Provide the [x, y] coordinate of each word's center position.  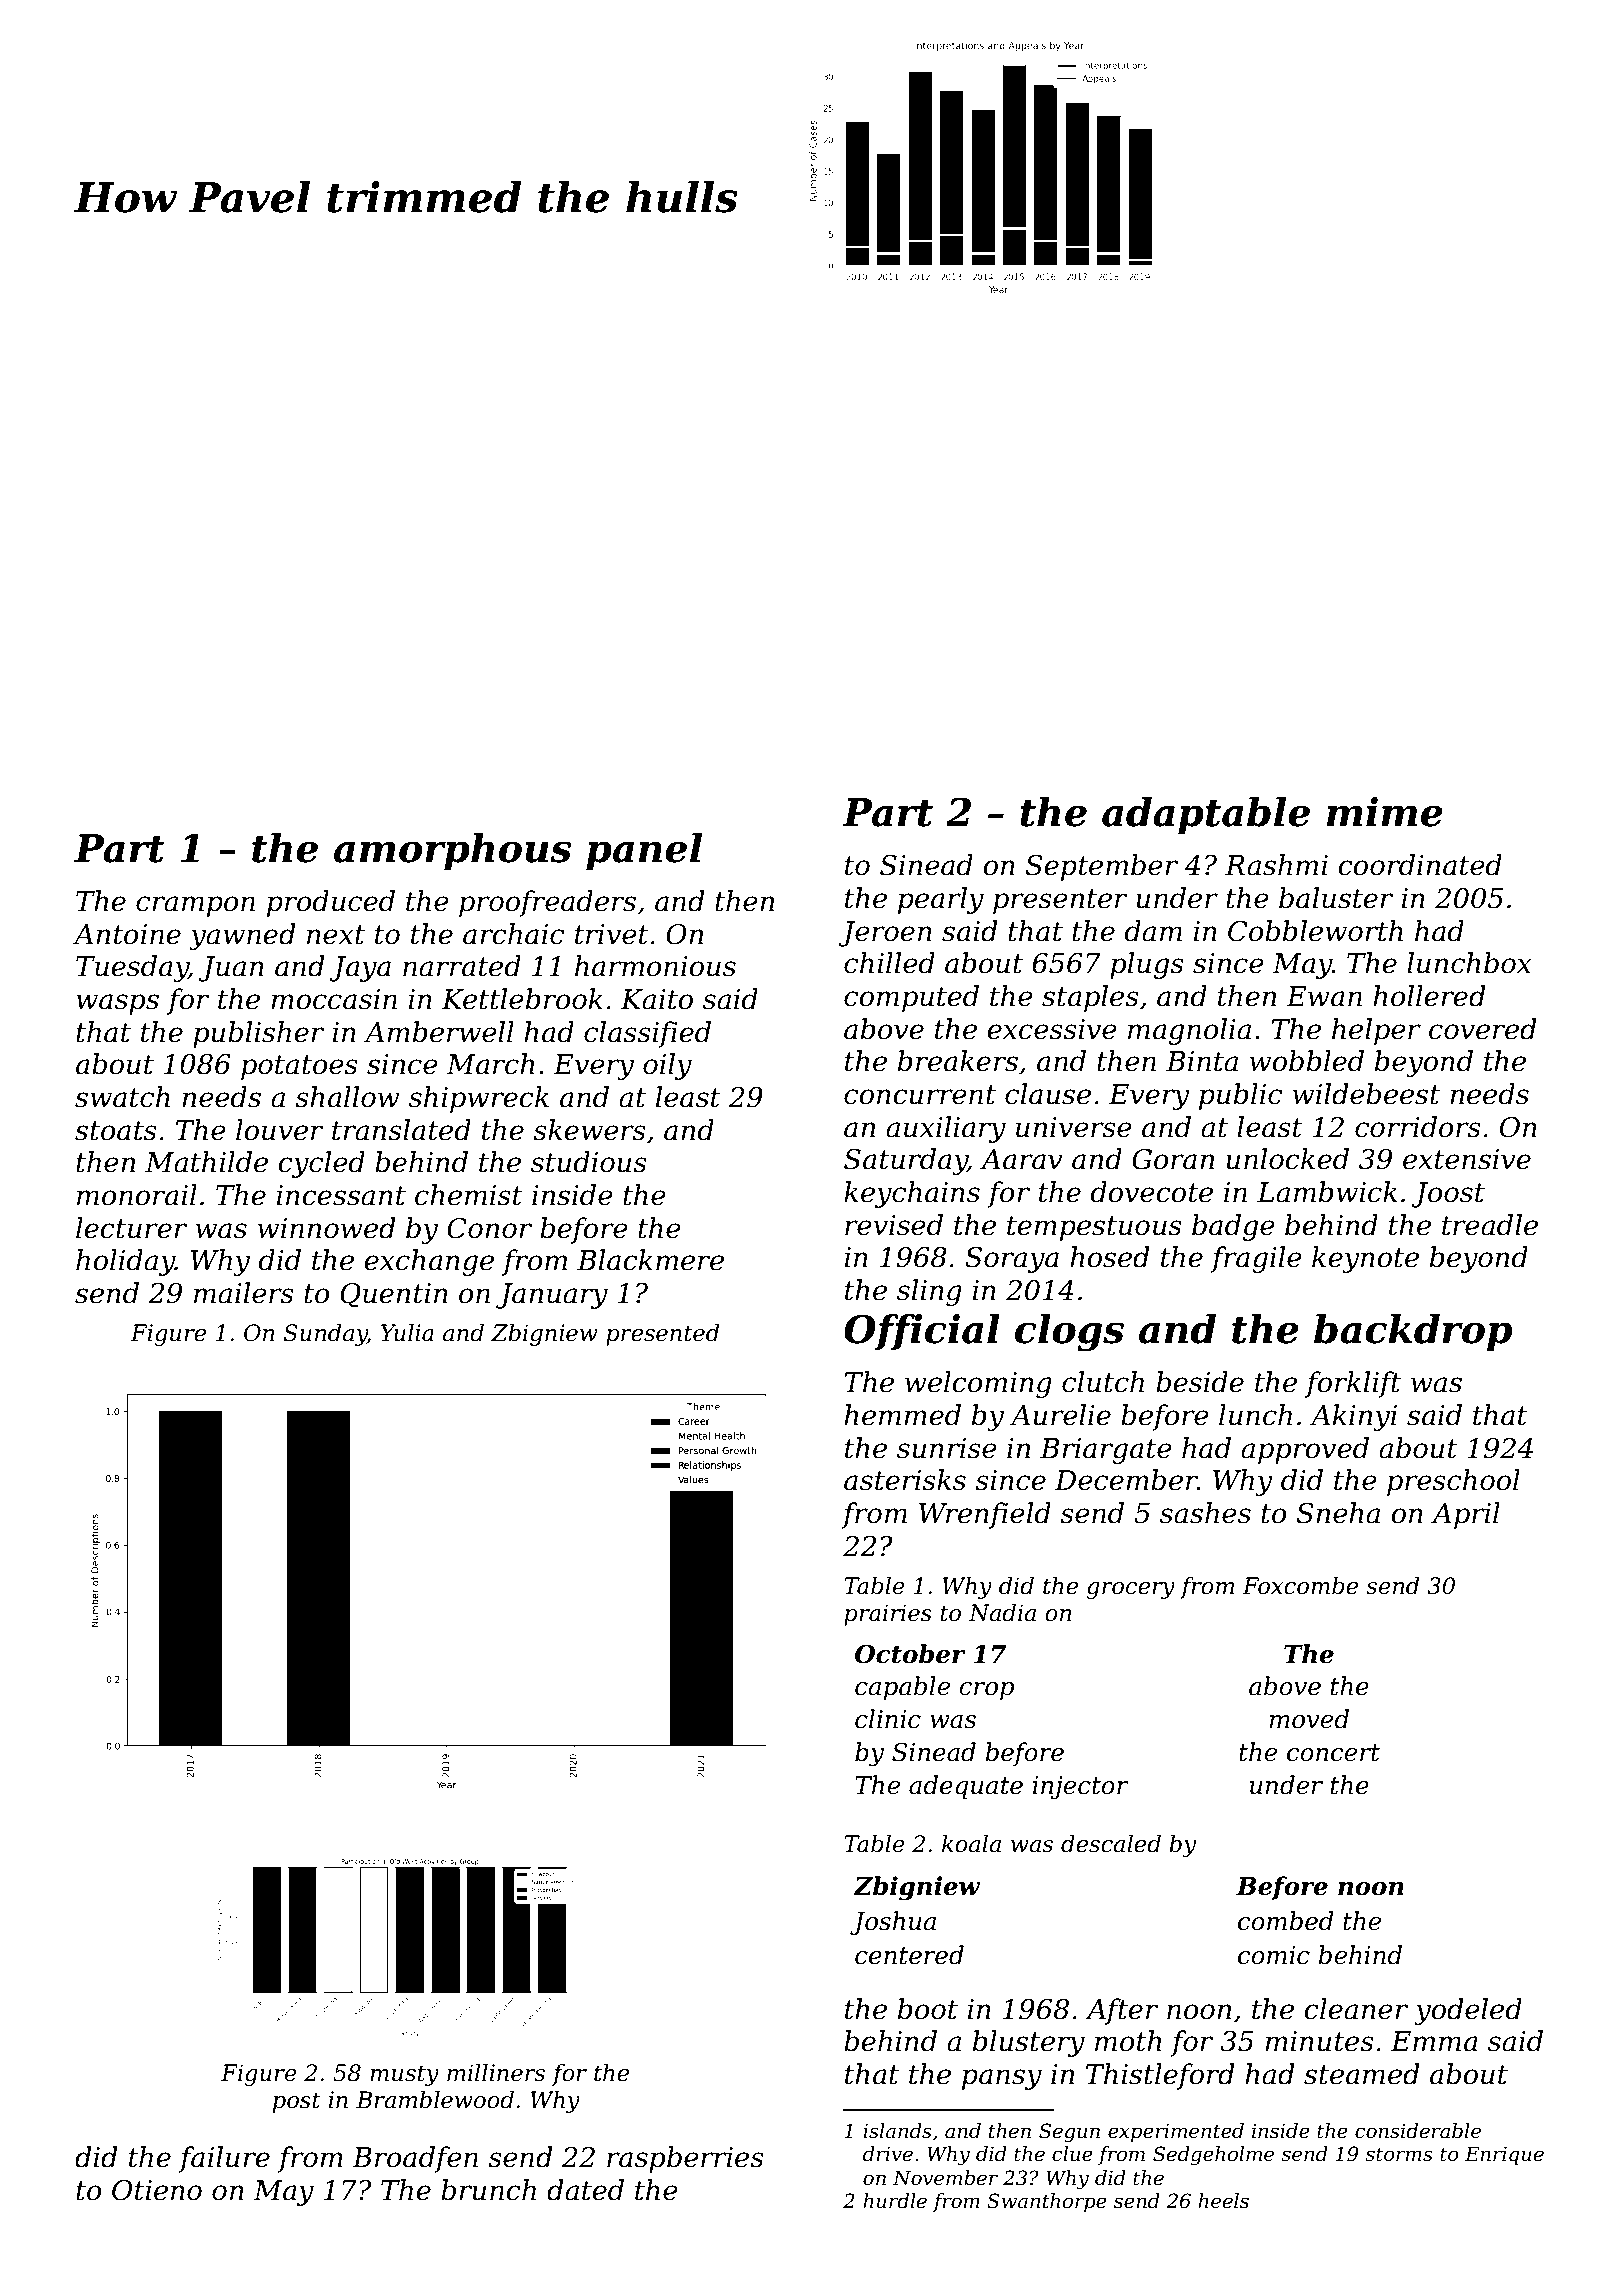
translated [401, 1130]
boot [928, 2009]
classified [647, 1034]
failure [224, 2159]
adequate [966, 1787]
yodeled [1468, 2011]
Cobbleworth [1315, 931]
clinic [888, 1719]
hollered [1429, 996]
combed [1285, 1921]
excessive [1052, 1029]
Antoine [127, 934]
